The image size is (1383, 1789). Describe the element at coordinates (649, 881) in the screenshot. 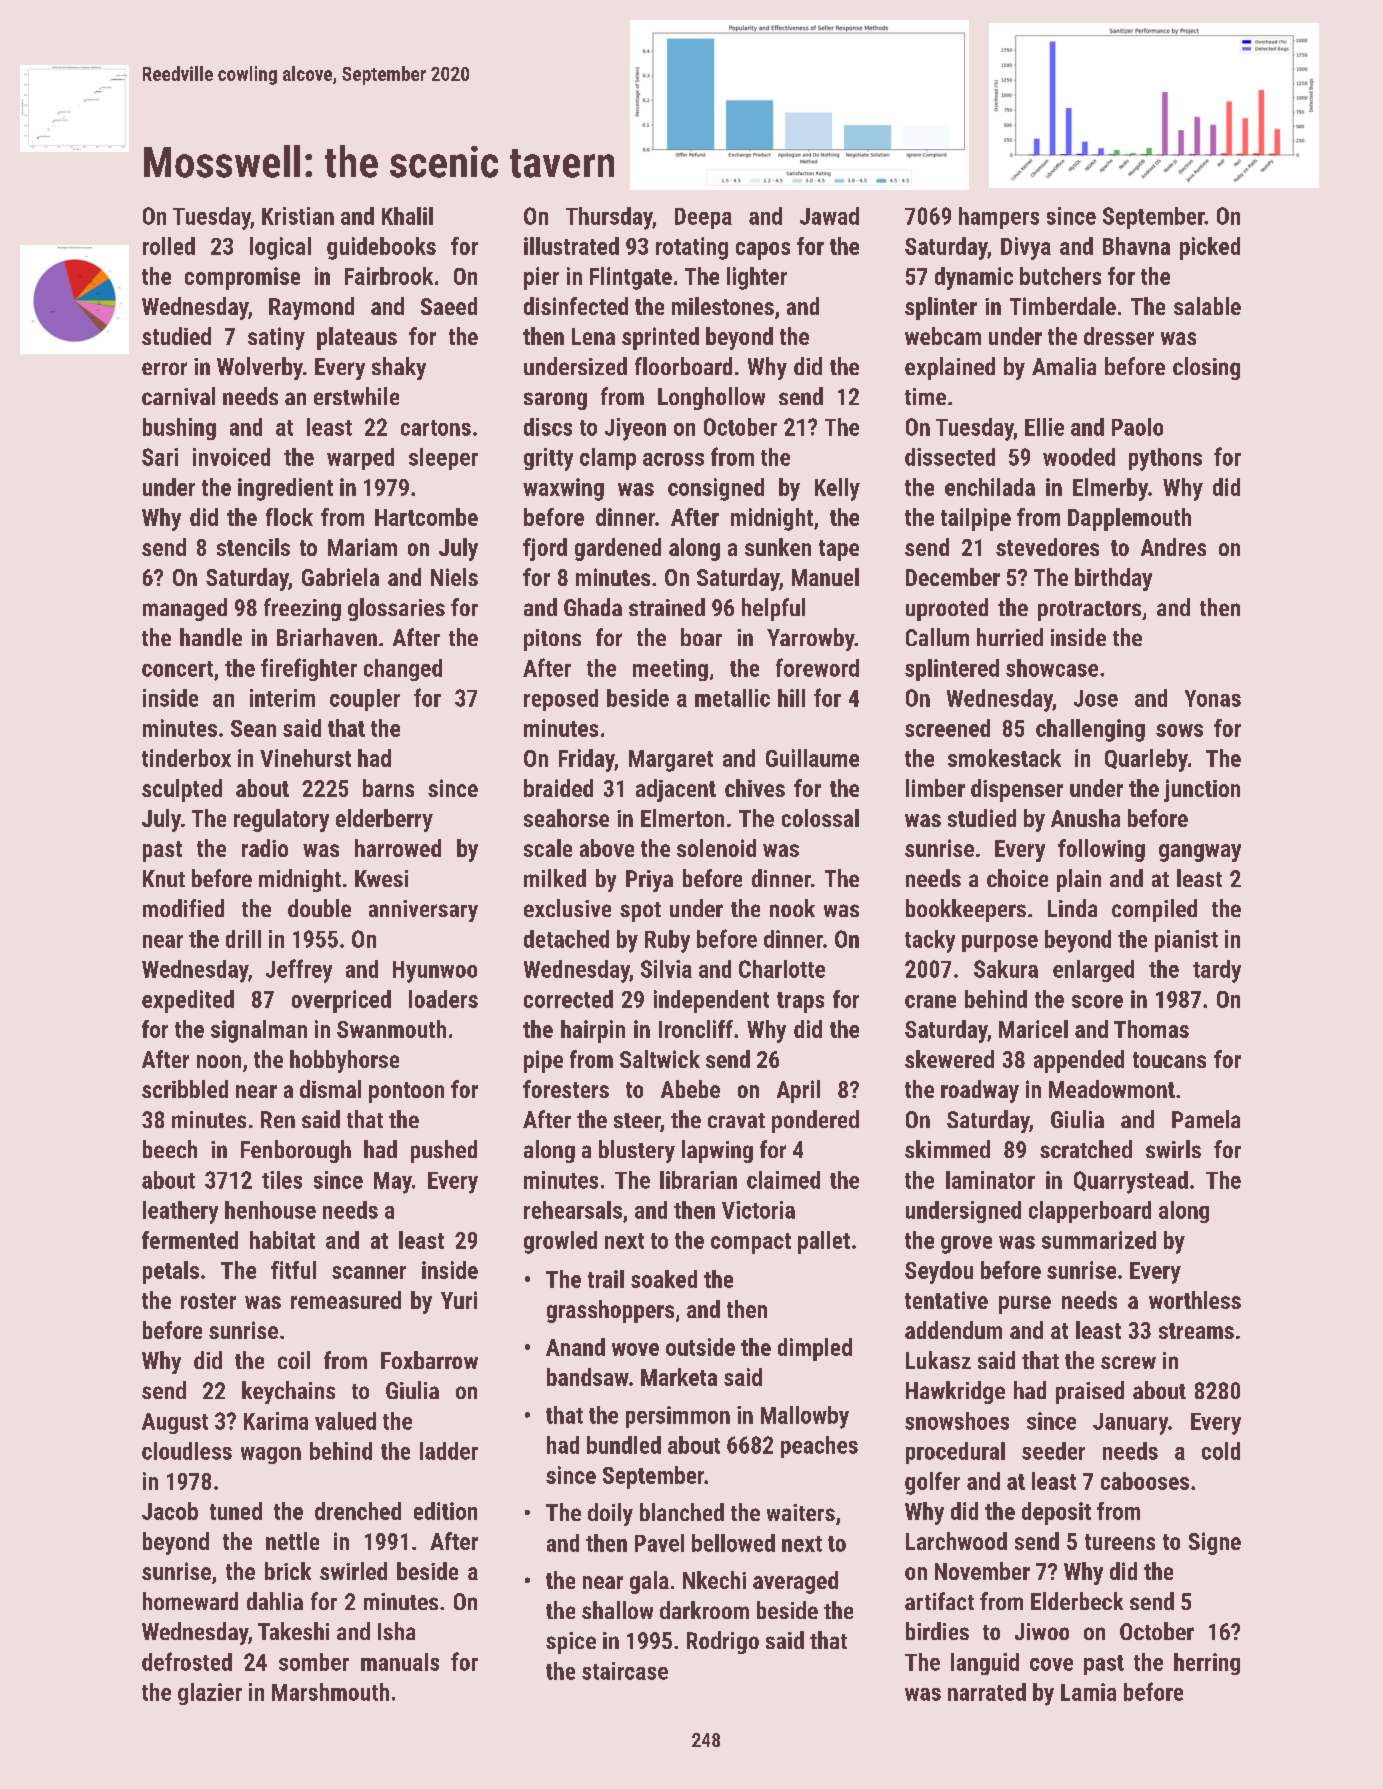

I see `Priya` at that location.
